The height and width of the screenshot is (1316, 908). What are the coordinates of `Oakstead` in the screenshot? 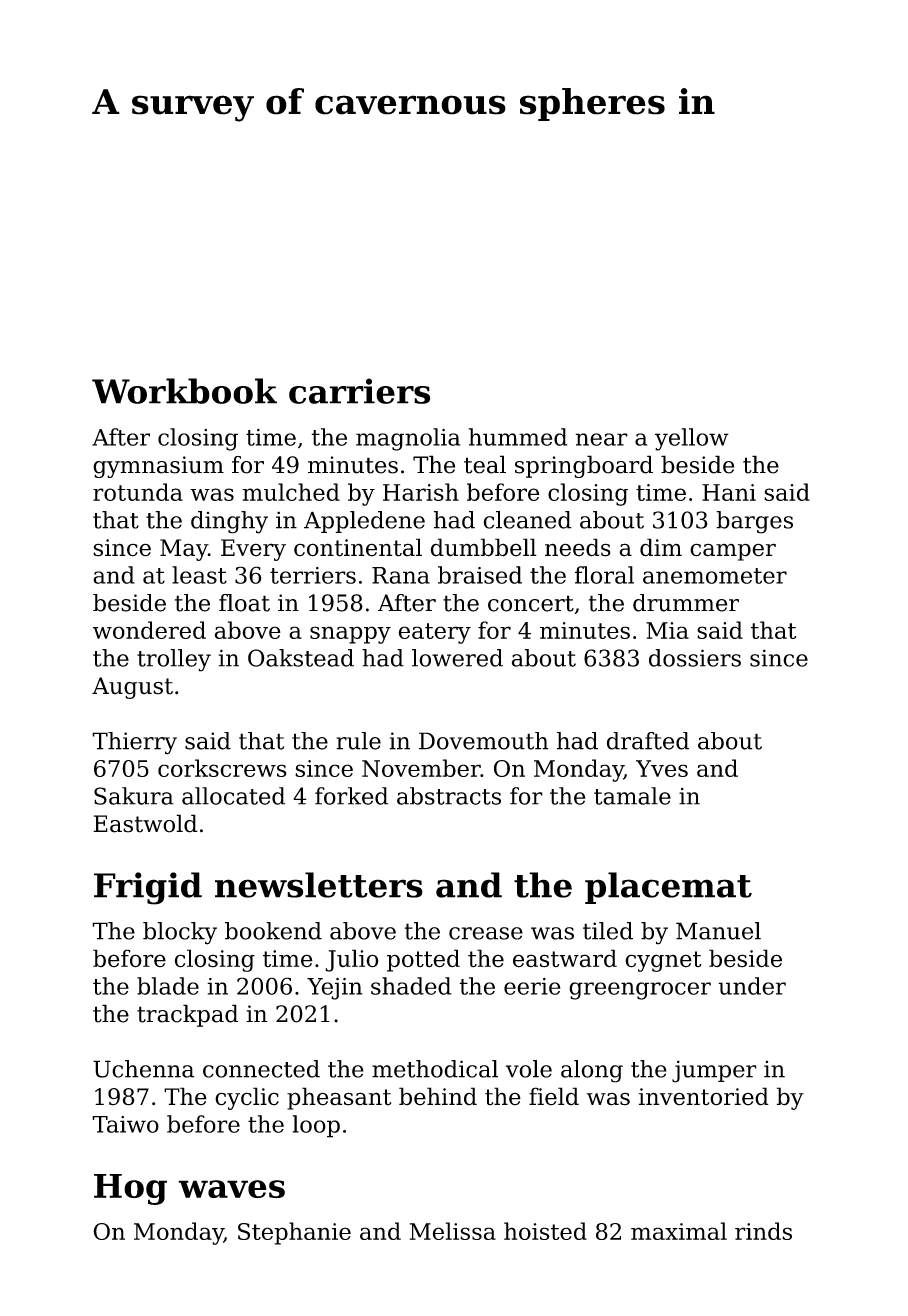 It's located at (301, 658).
